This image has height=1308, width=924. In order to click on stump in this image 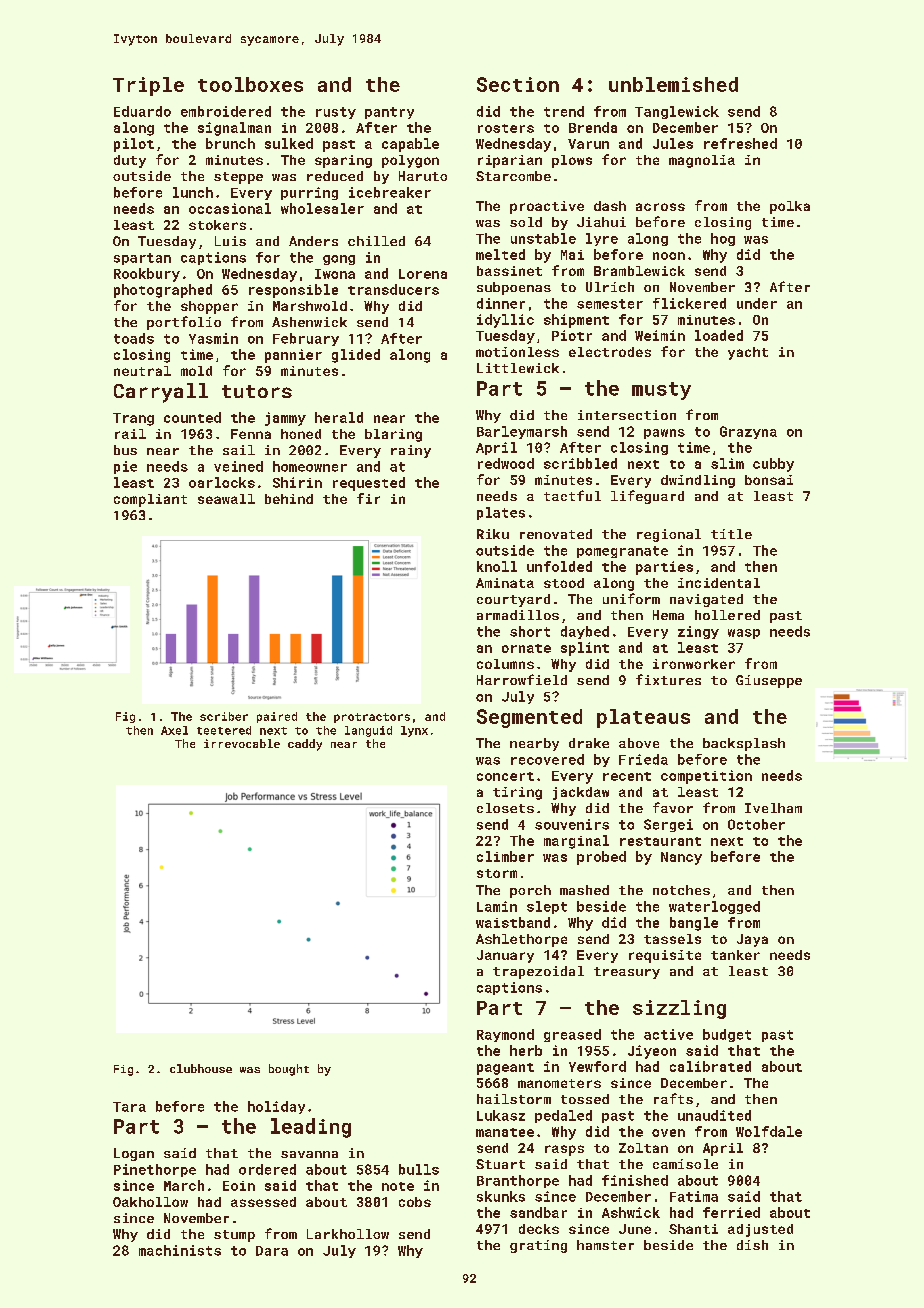, I will do `click(234, 1236)`.
